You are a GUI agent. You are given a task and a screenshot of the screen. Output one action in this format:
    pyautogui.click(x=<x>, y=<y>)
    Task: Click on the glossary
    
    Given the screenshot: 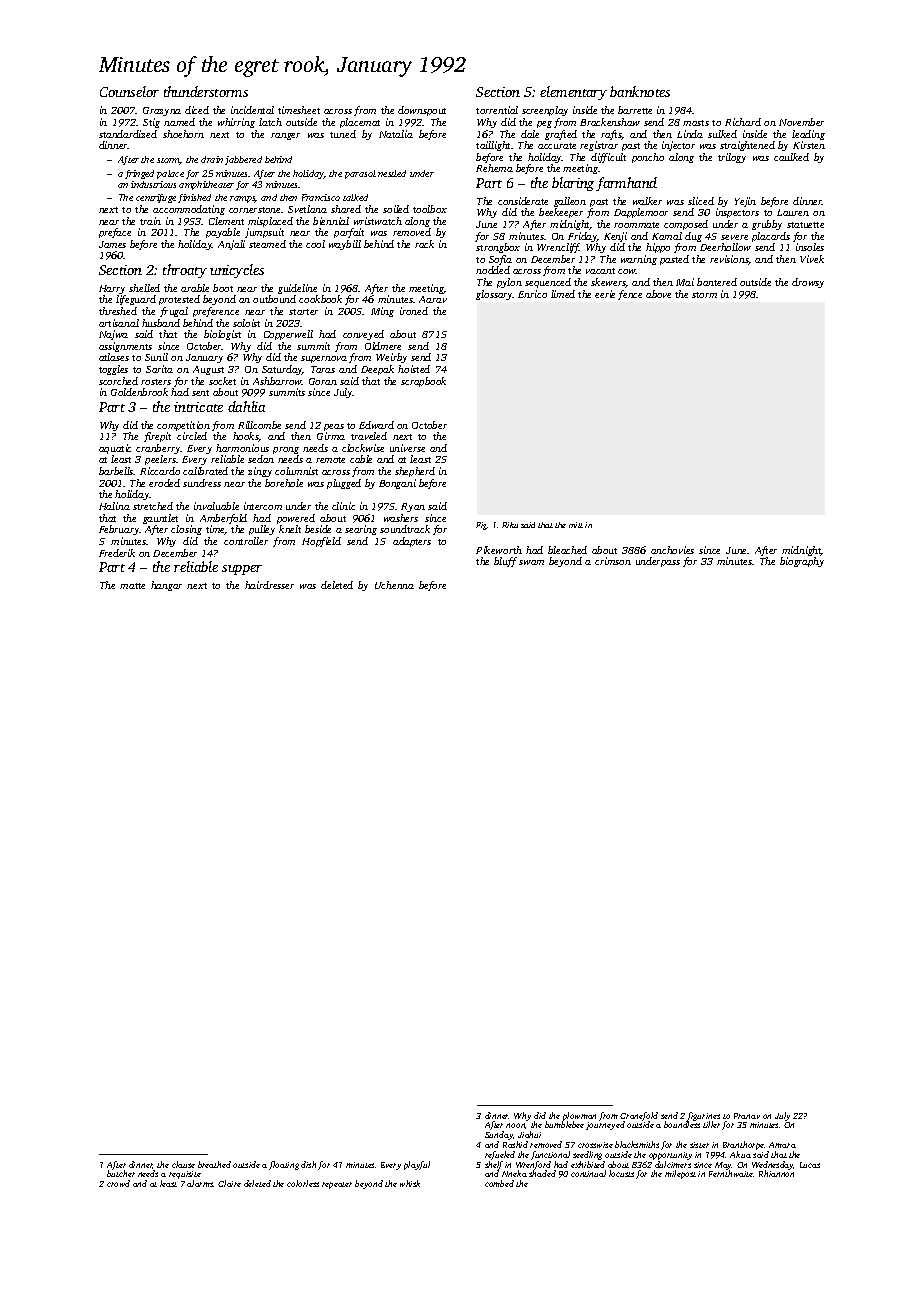 What is the action you would take?
    pyautogui.click(x=494, y=295)
